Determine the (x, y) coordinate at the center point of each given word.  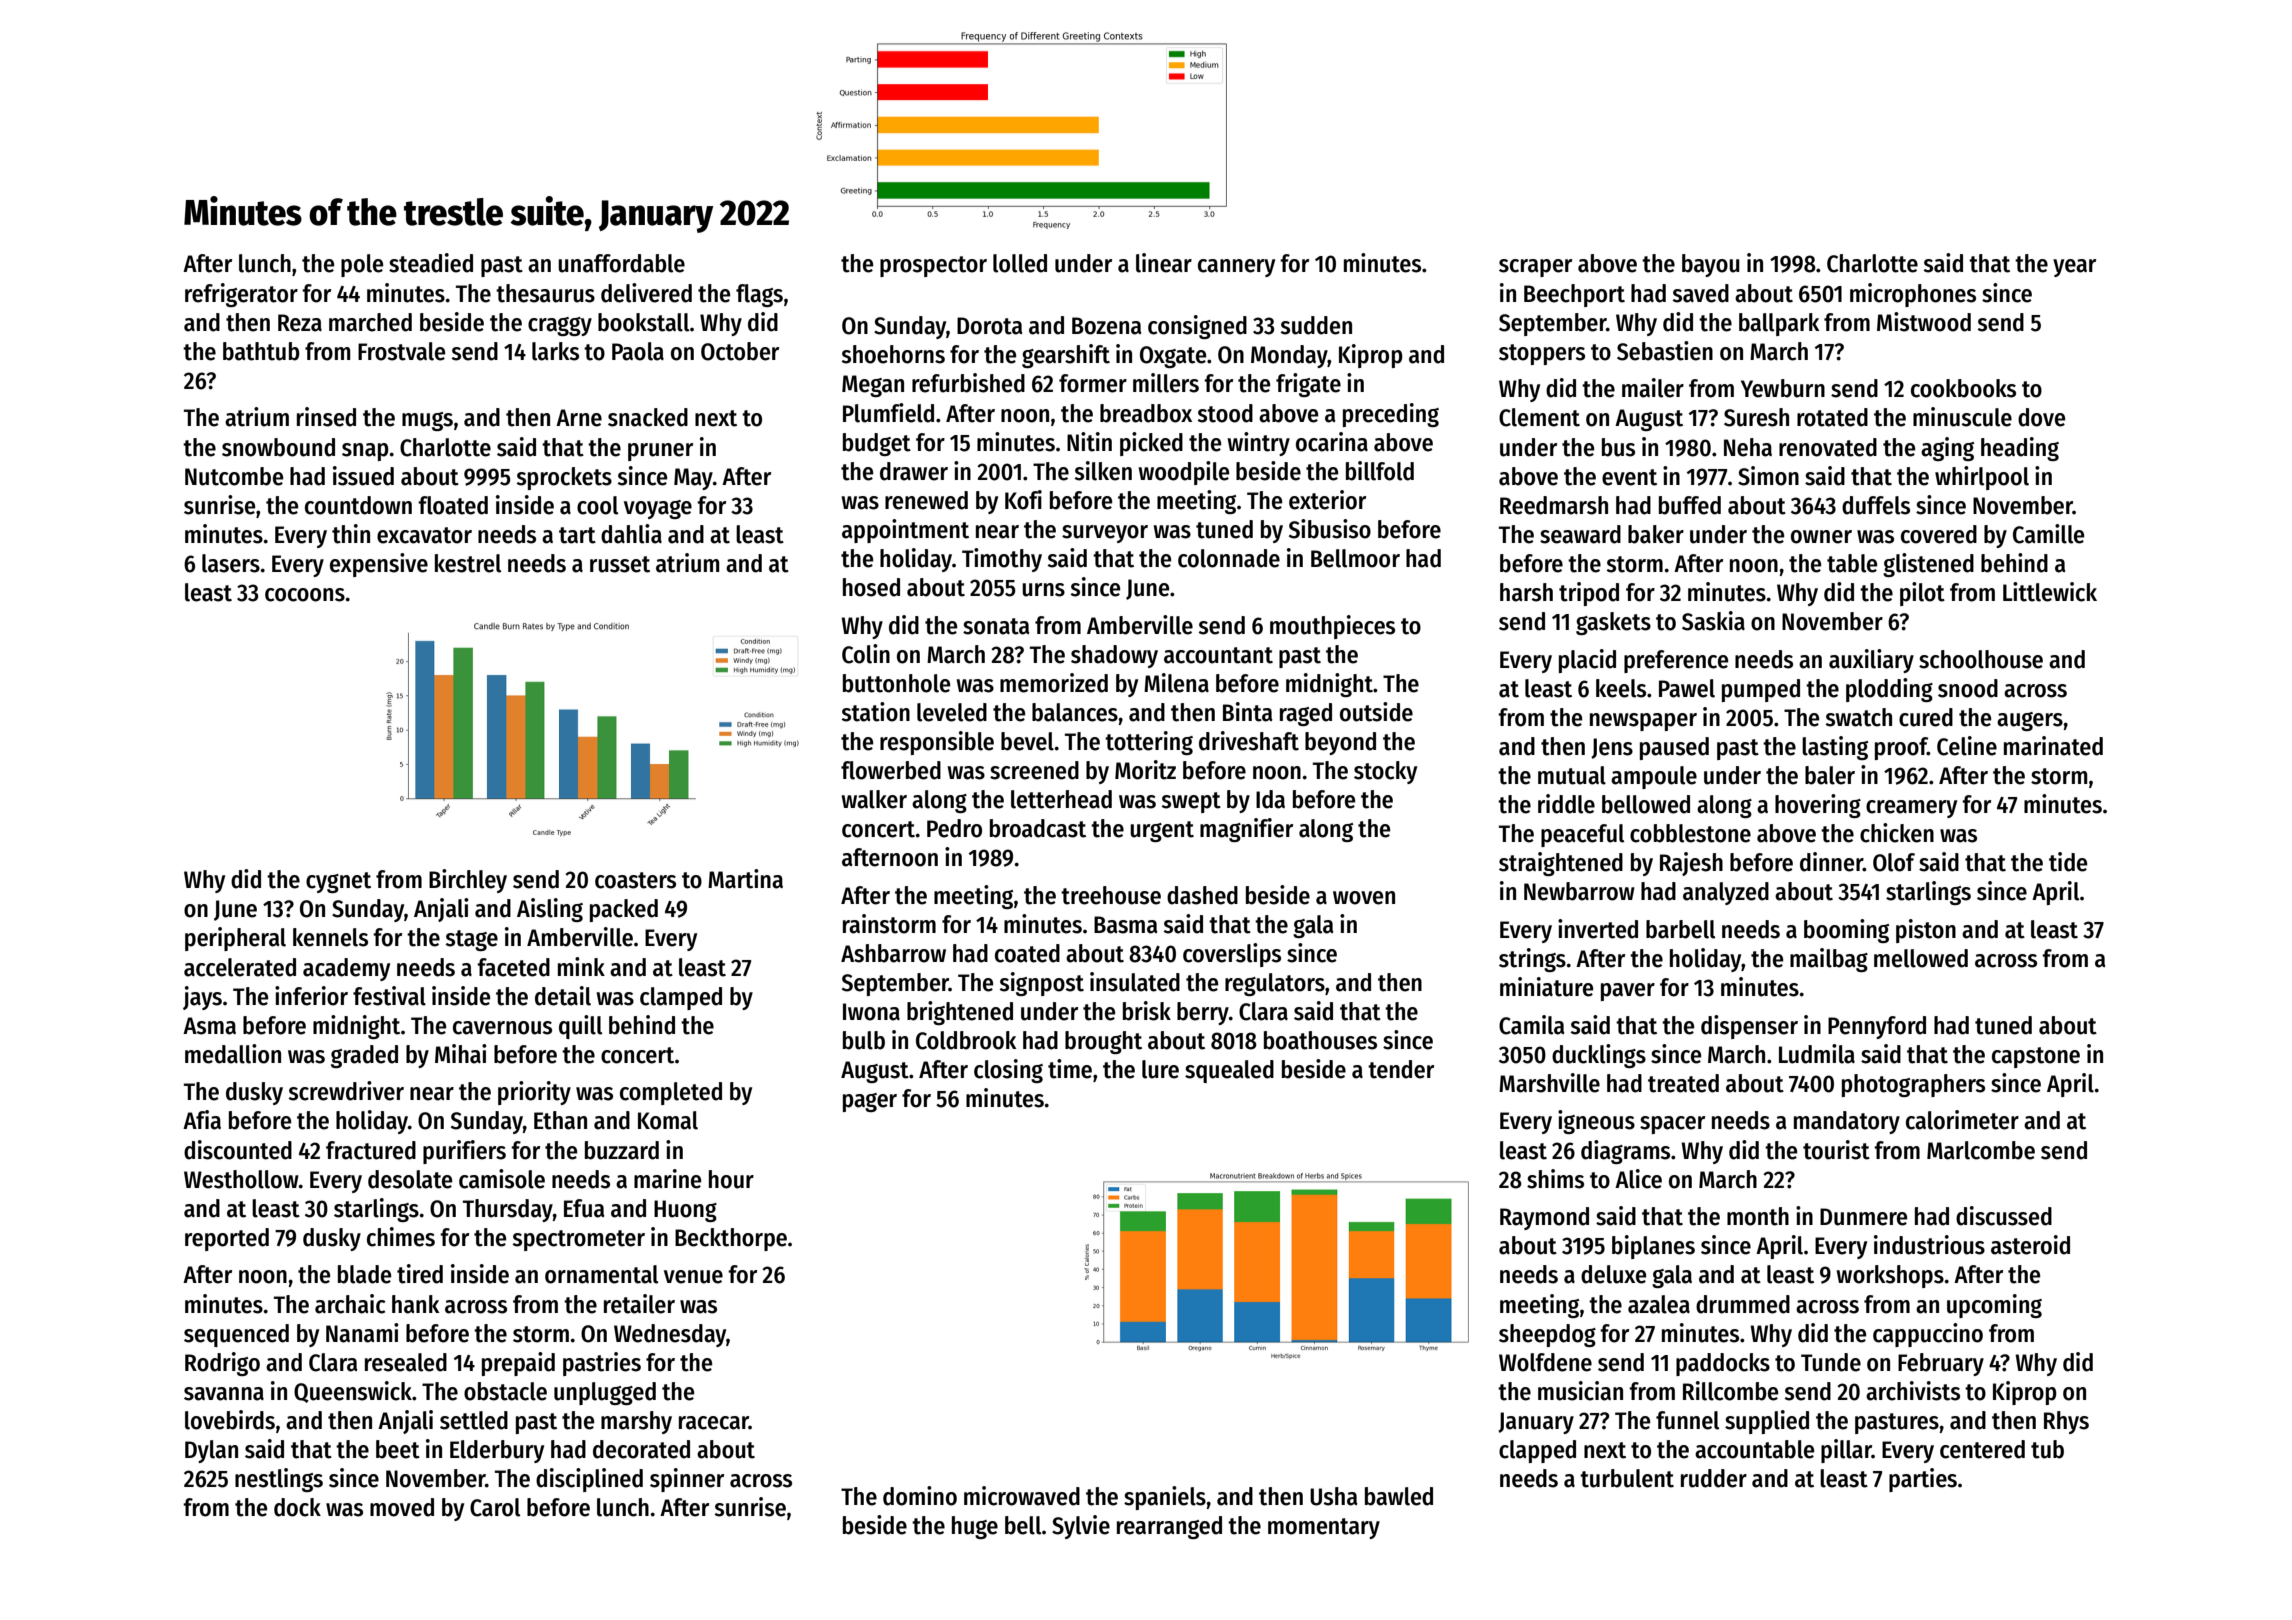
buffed (1690, 505)
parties (1923, 1480)
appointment (905, 531)
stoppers (1542, 354)
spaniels (1165, 1498)
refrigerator (241, 295)
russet (620, 564)
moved (402, 1507)
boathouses (1320, 1040)
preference (1676, 661)
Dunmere (1863, 1217)
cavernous (502, 1028)
